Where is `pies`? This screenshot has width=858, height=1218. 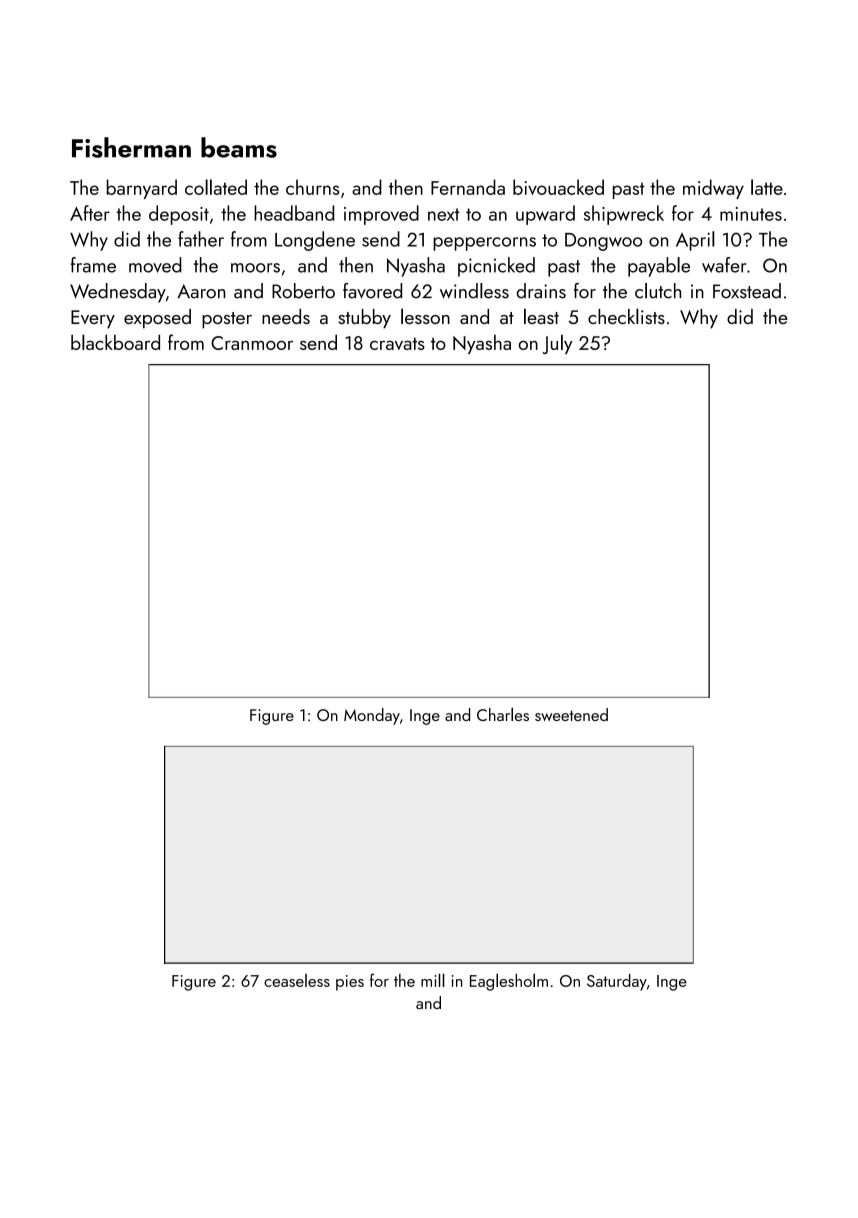
pies is located at coordinates (350, 983).
